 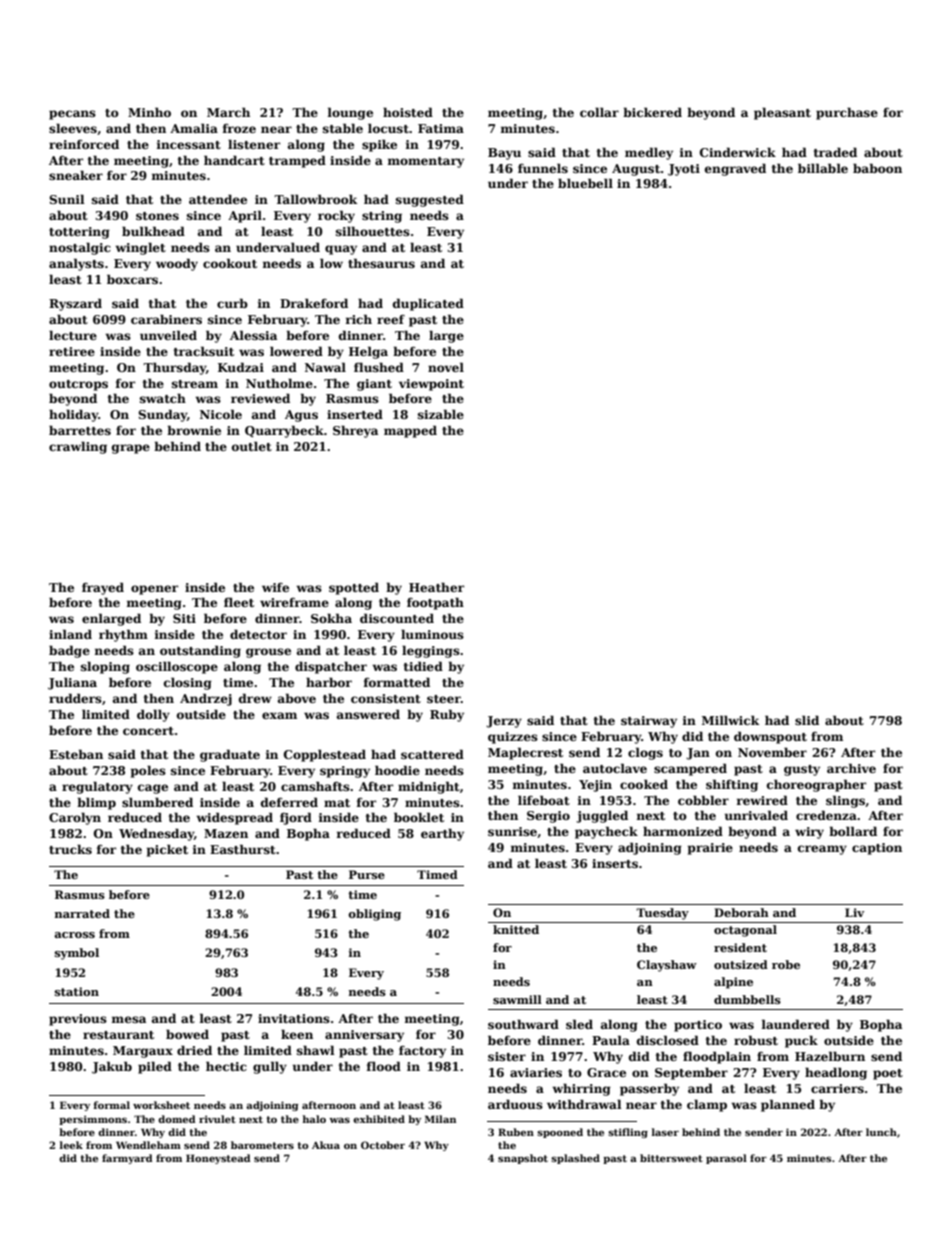 I want to click on collar, so click(x=599, y=112).
